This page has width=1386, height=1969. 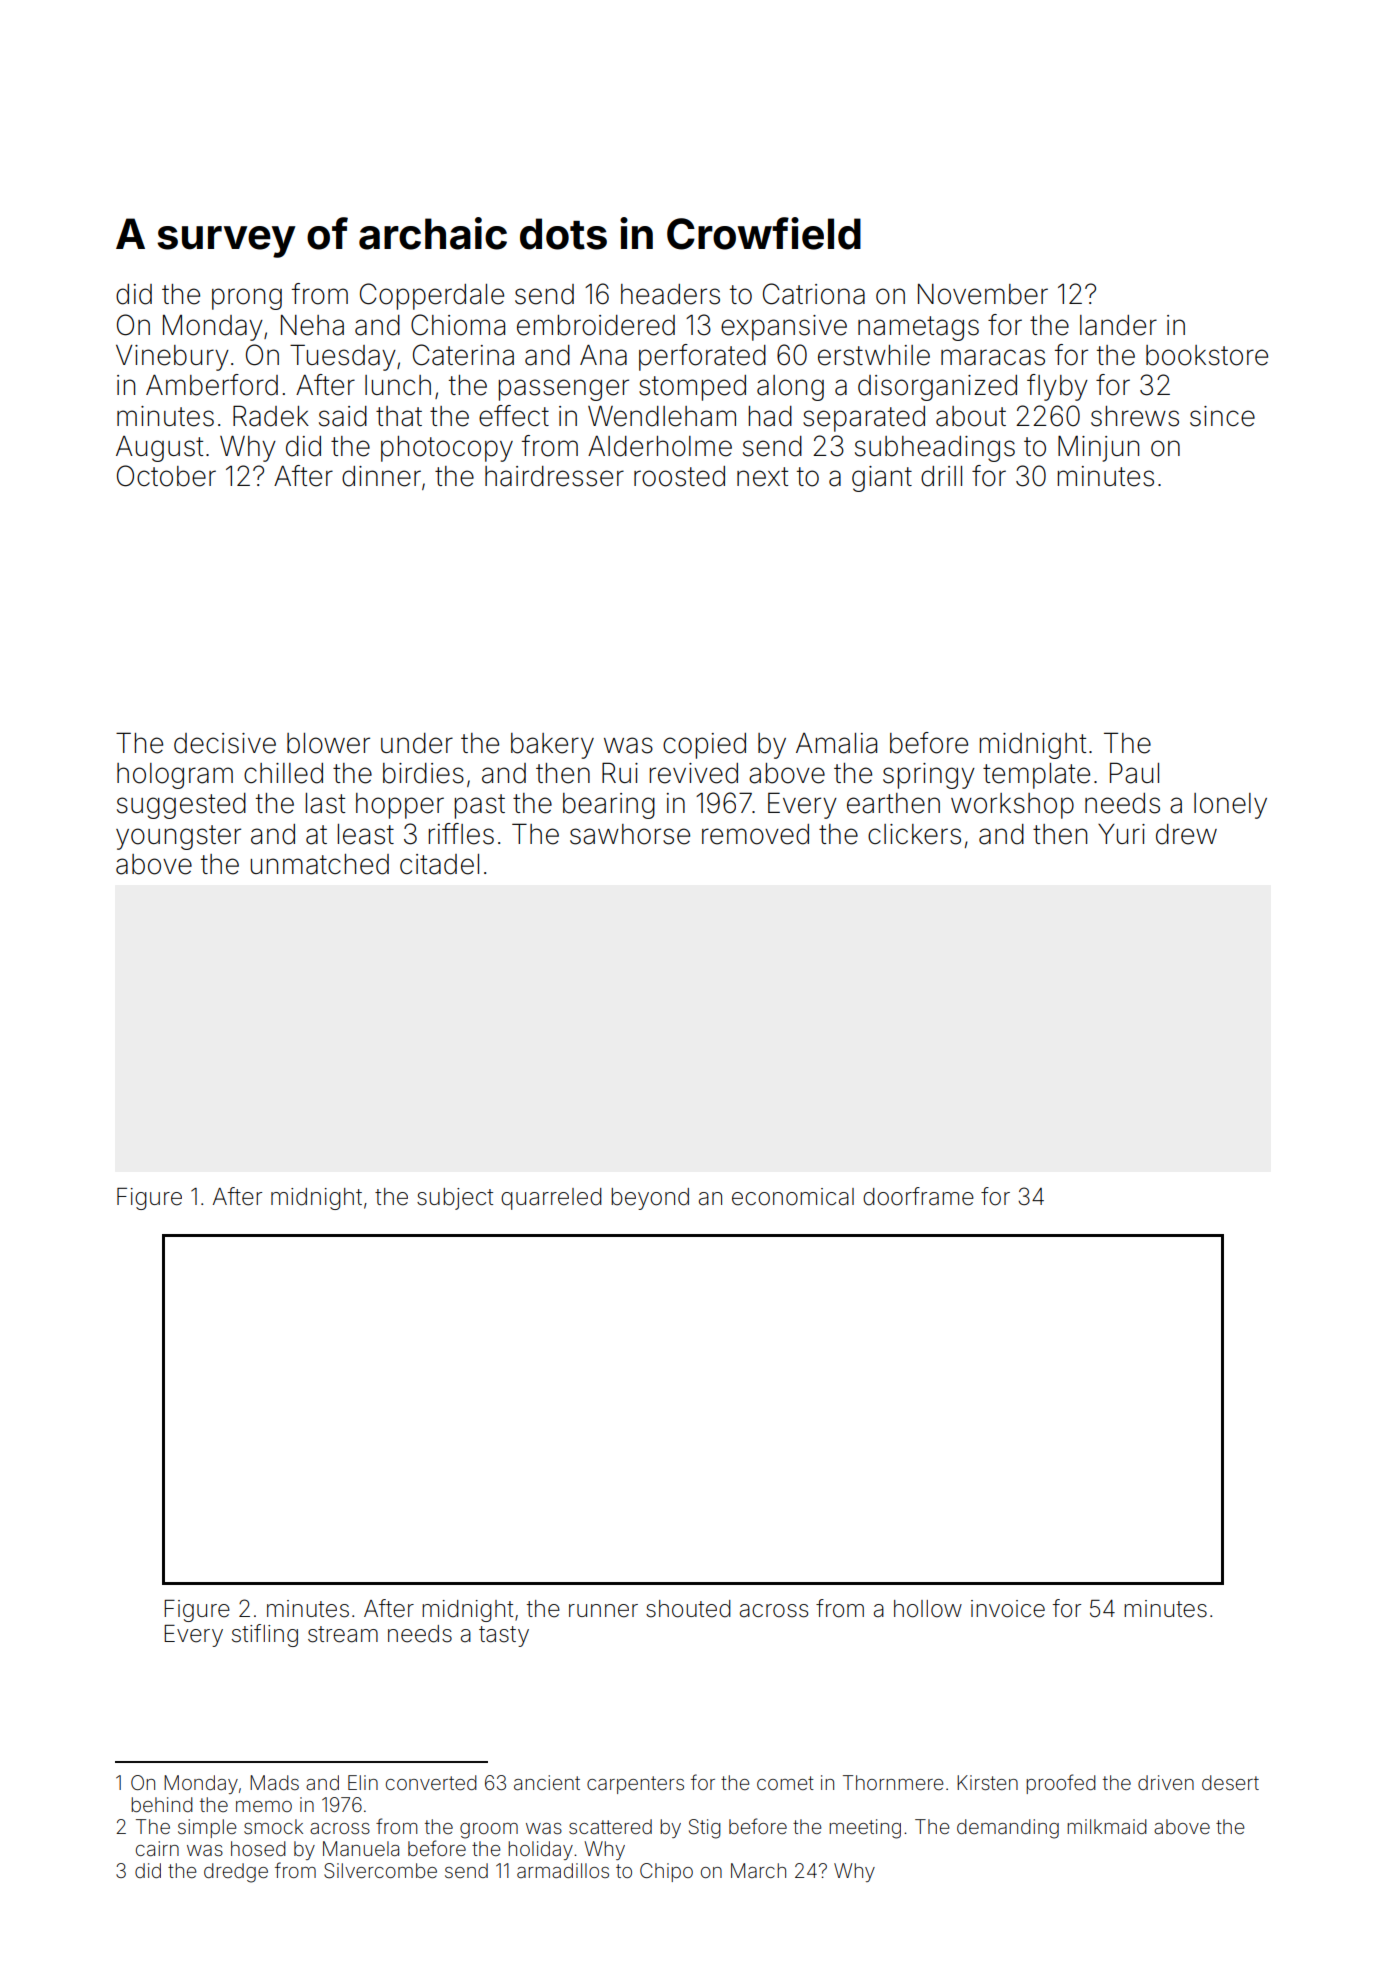 What do you see at coordinates (455, 1199) in the page?
I see `subject` at bounding box center [455, 1199].
